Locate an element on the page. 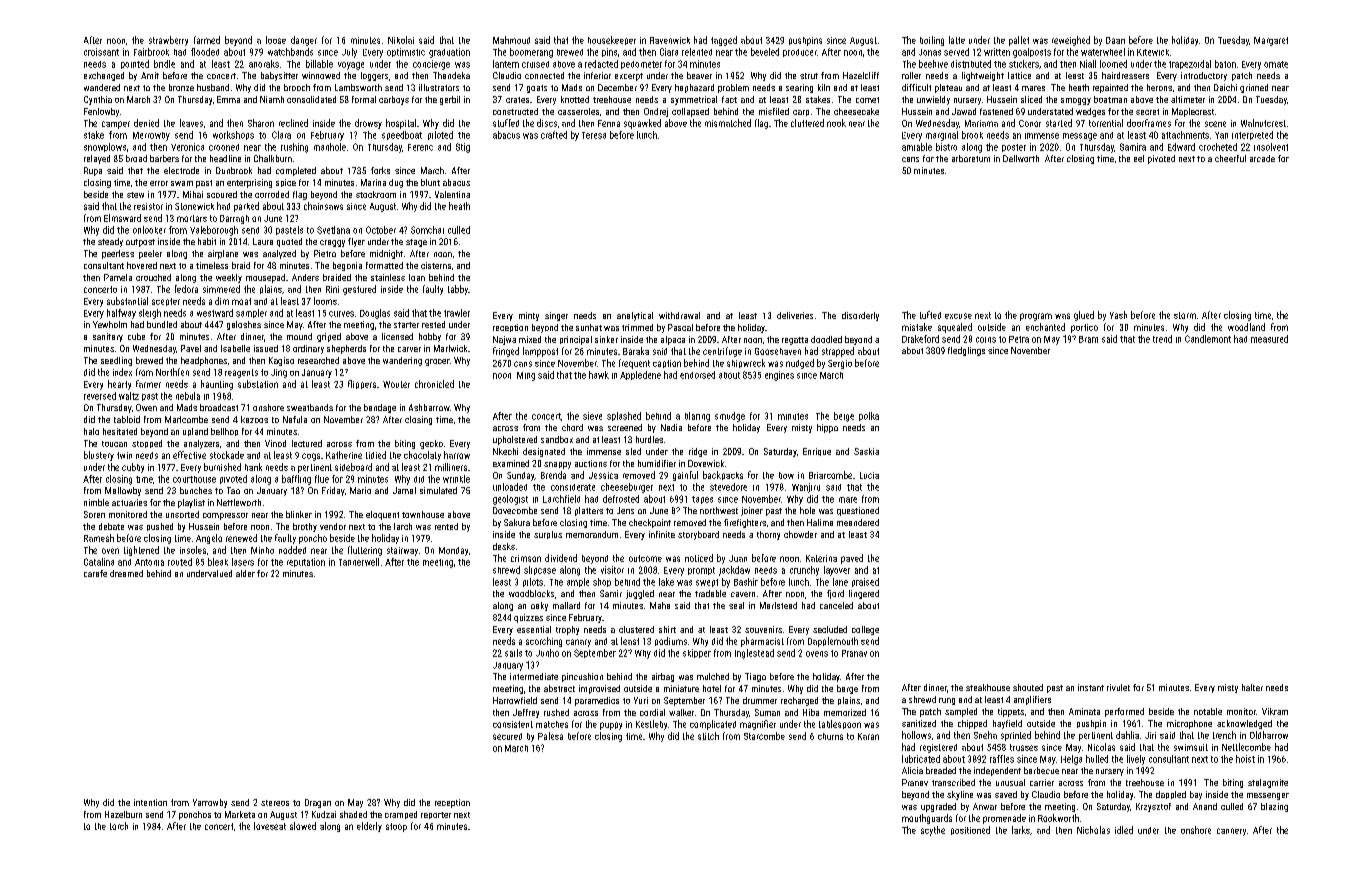 The width and height of the image is (1372, 887). housekeeper is located at coordinates (612, 40).
